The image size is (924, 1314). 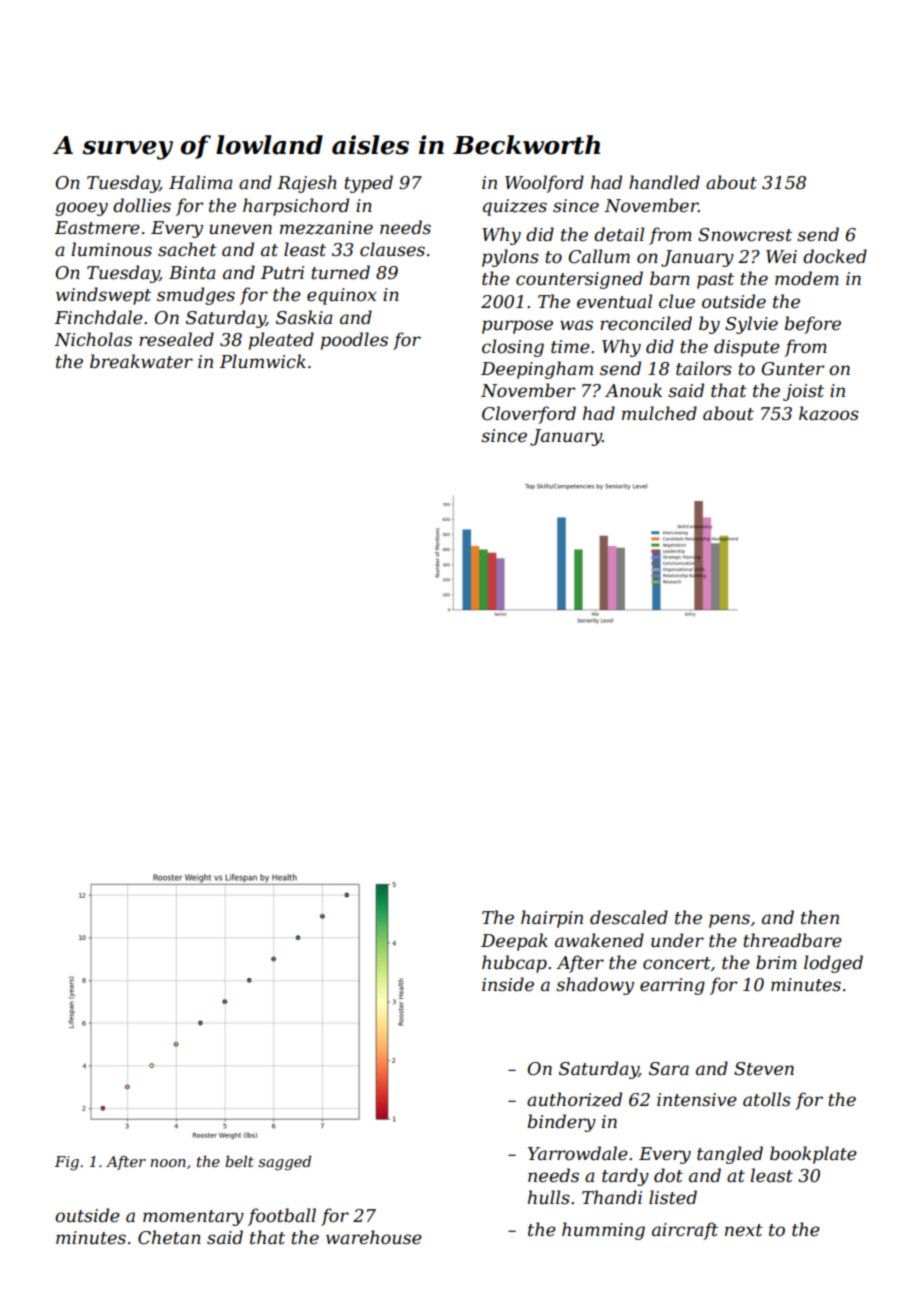 What do you see at coordinates (544, 184) in the screenshot?
I see `Woolford` at bounding box center [544, 184].
